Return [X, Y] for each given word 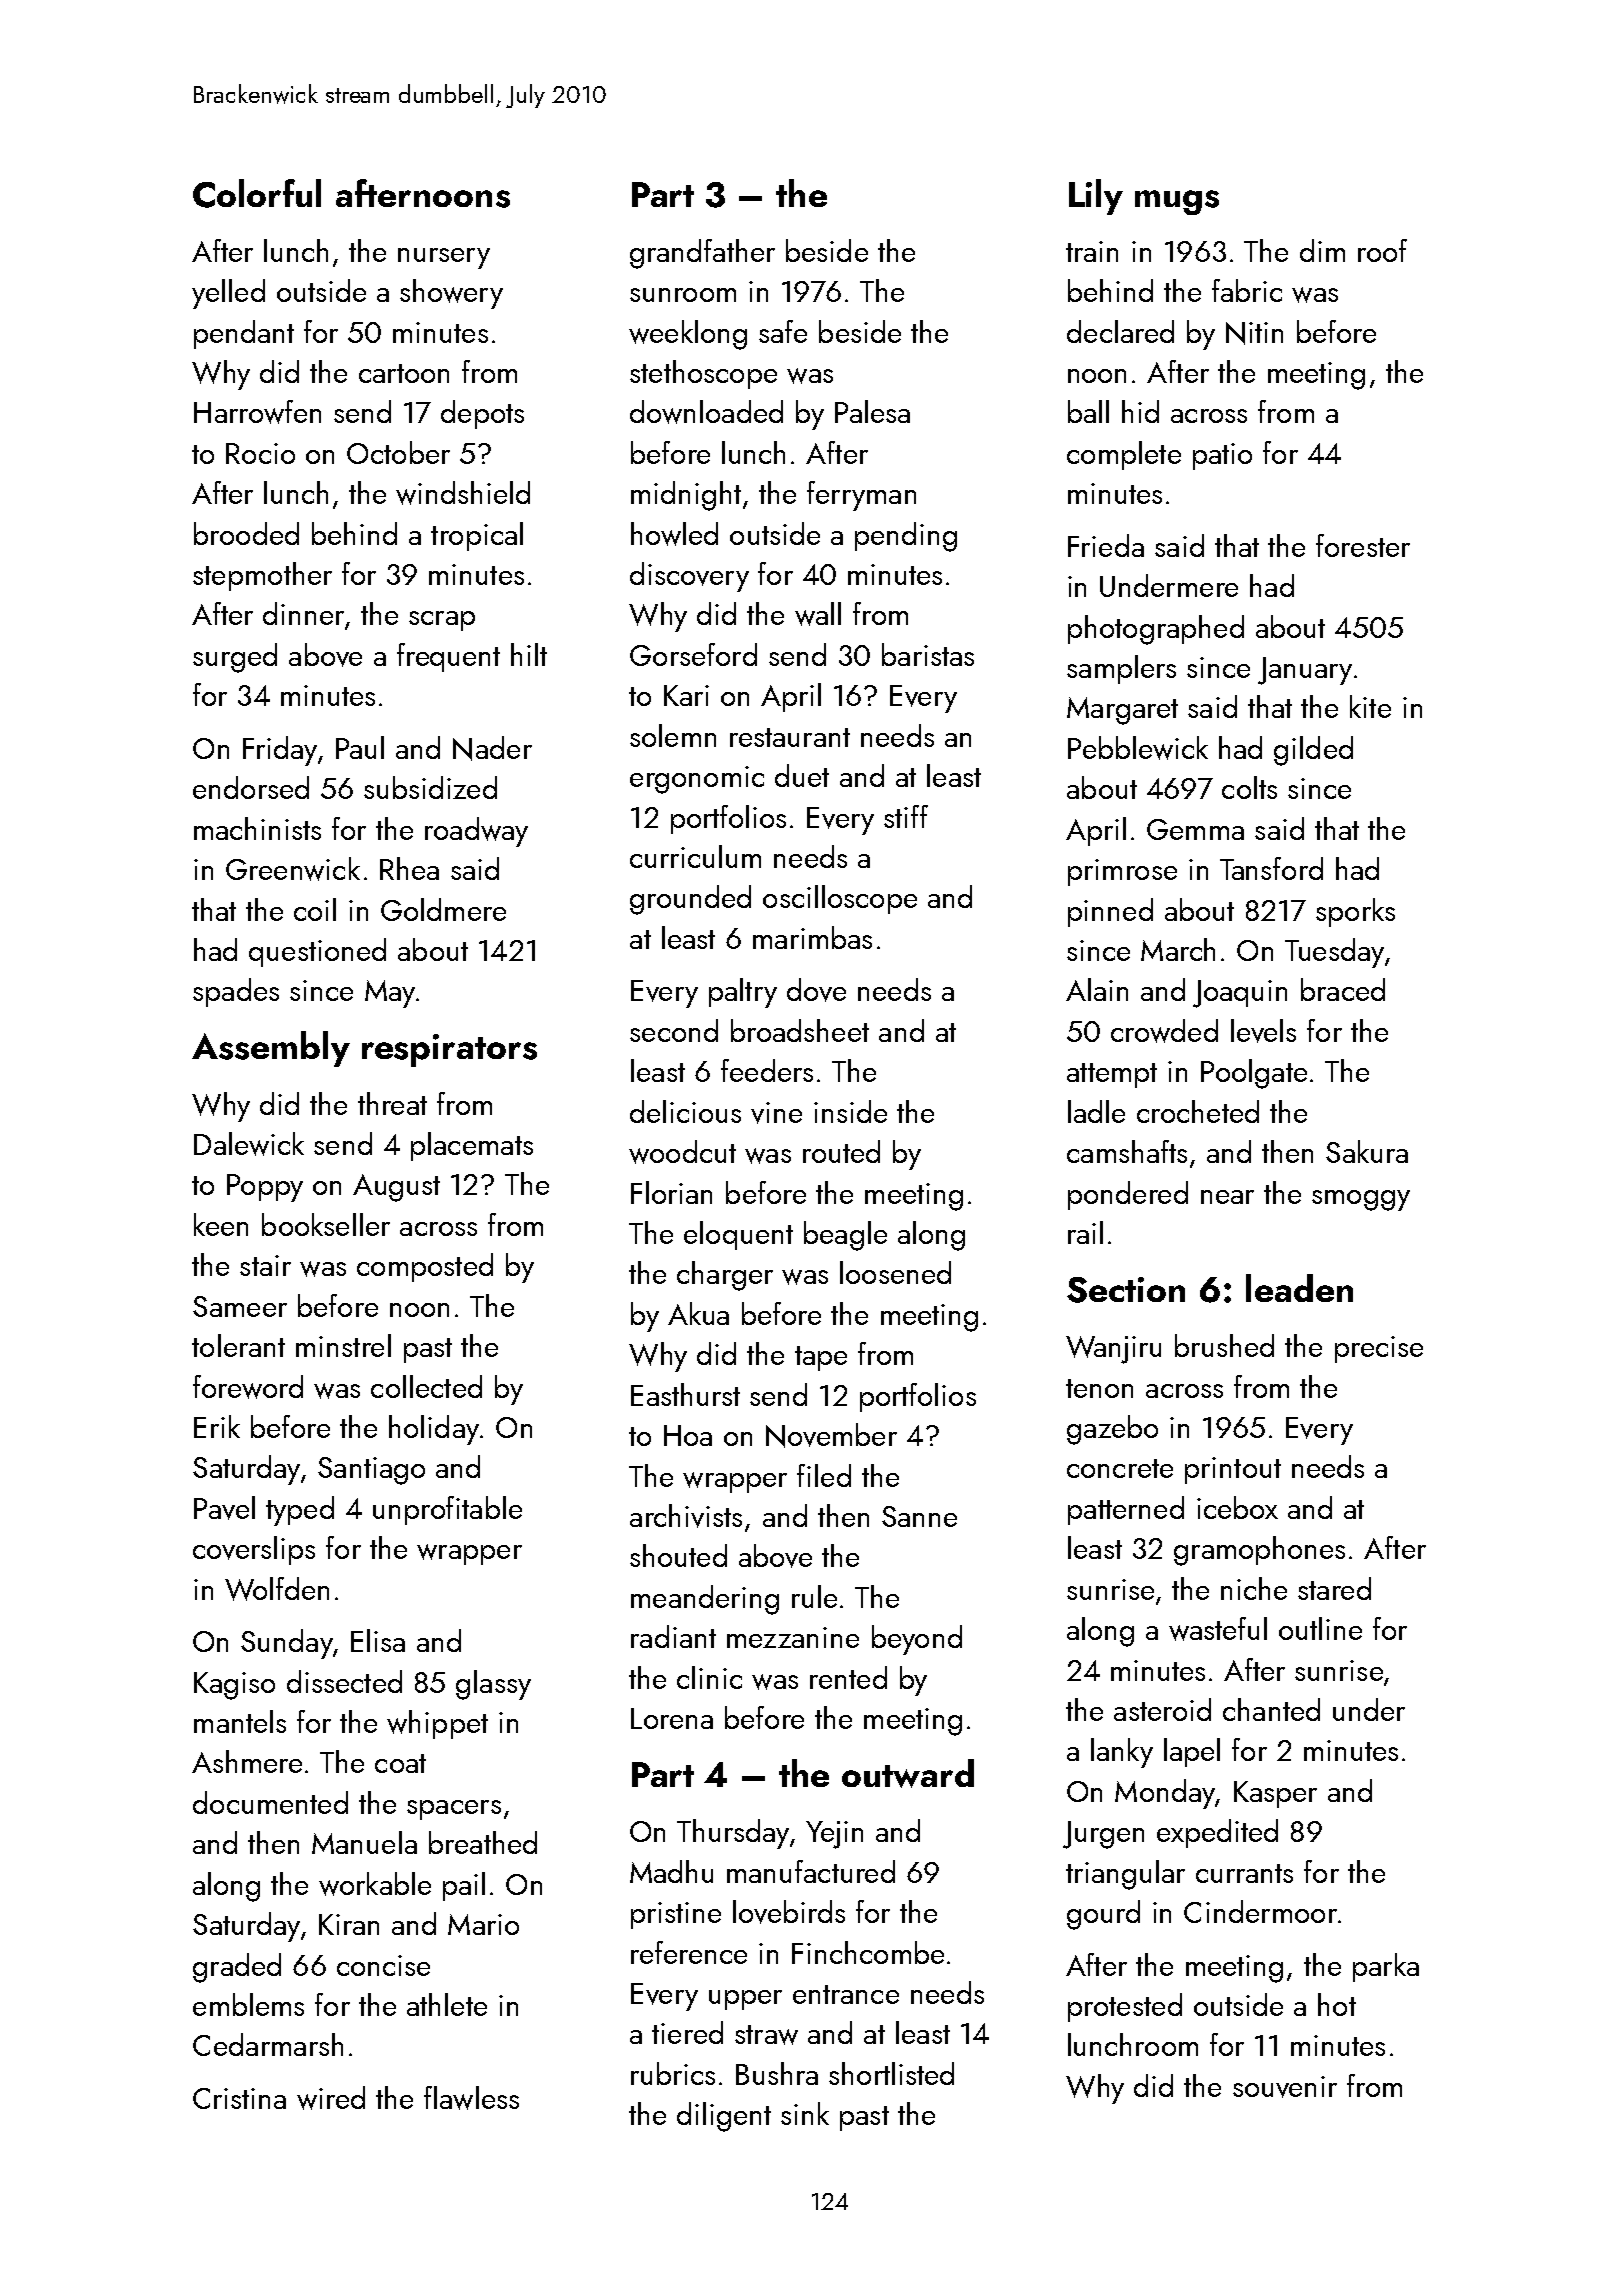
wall [818, 614]
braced [1343, 989]
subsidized [430, 787]
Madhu [671, 1871]
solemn [673, 735]
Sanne [919, 1516]
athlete [447, 2004]
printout [1233, 1470]
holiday [434, 1430]
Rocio [260, 453]
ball [1088, 411]
